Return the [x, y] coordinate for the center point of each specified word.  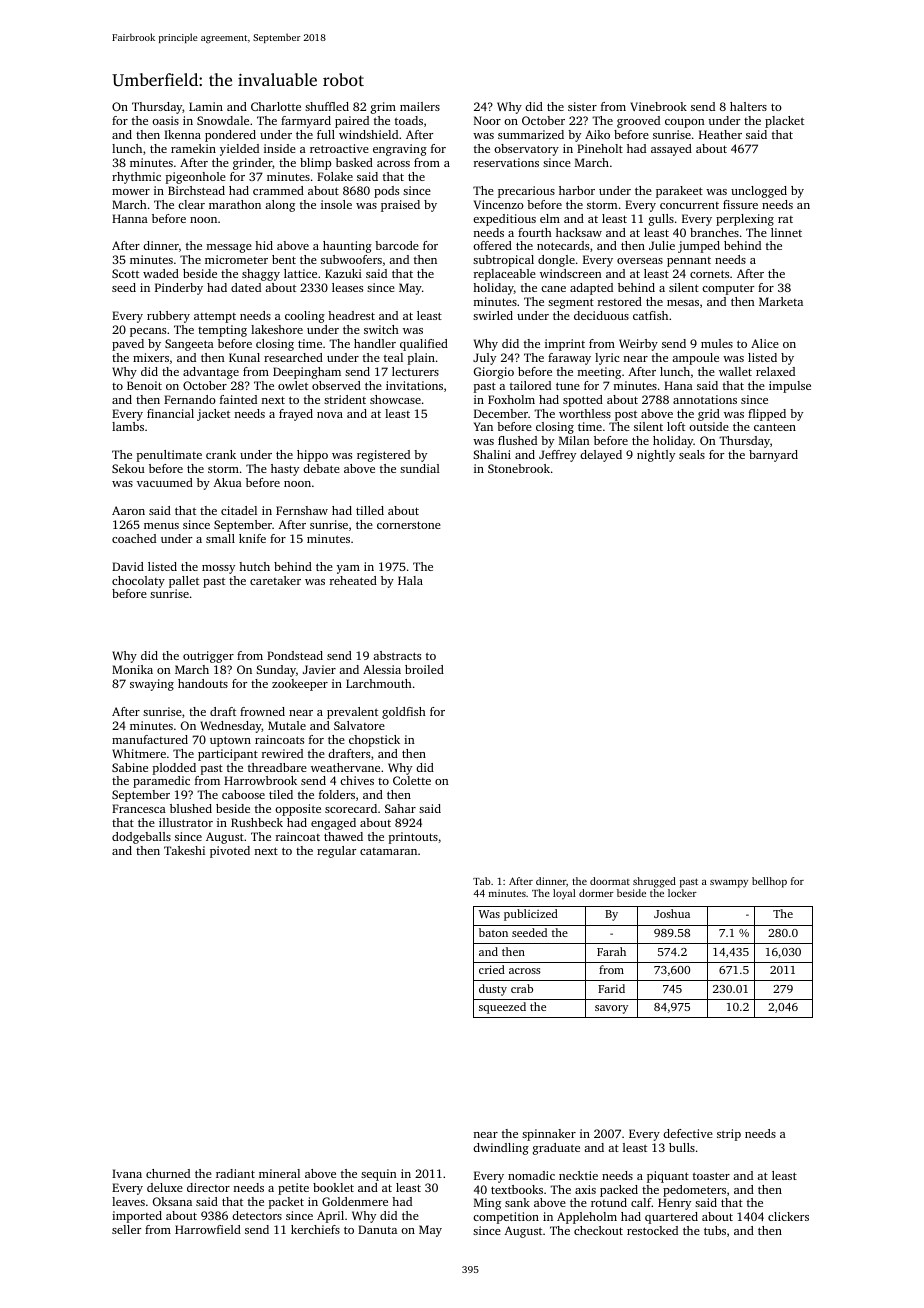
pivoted [230, 852]
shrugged [654, 882]
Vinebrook [658, 106]
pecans [148, 332]
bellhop [769, 882]
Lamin [206, 106]
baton [493, 932]
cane [553, 289]
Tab [482, 881]
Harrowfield [208, 1229]
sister [582, 106]
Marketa [781, 301]
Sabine [130, 767]
